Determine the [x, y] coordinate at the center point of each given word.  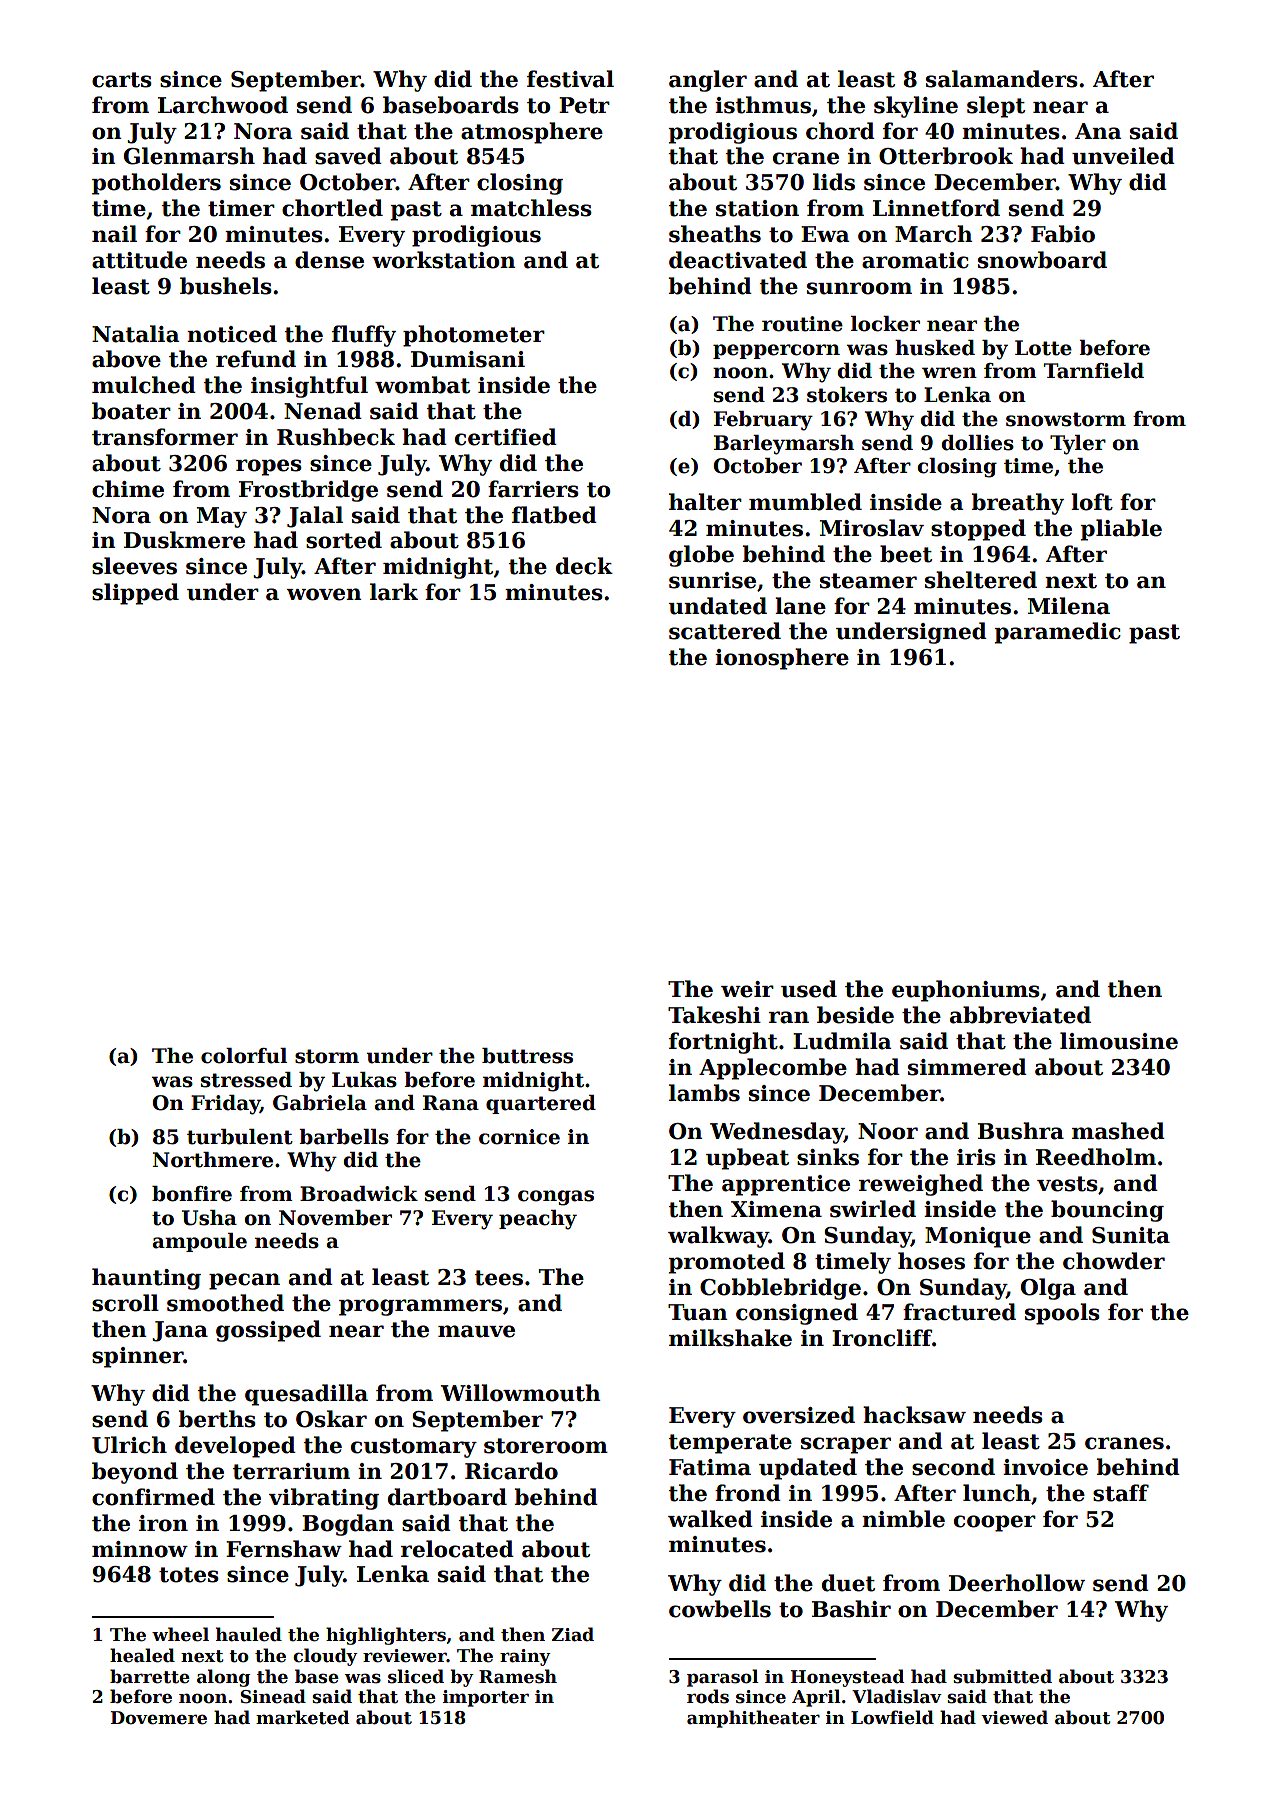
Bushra [1021, 1131]
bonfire [192, 1194]
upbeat [747, 1159]
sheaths [715, 234]
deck [584, 566]
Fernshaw [284, 1549]
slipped [135, 594]
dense [329, 260]
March [934, 234]
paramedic [1057, 633]
